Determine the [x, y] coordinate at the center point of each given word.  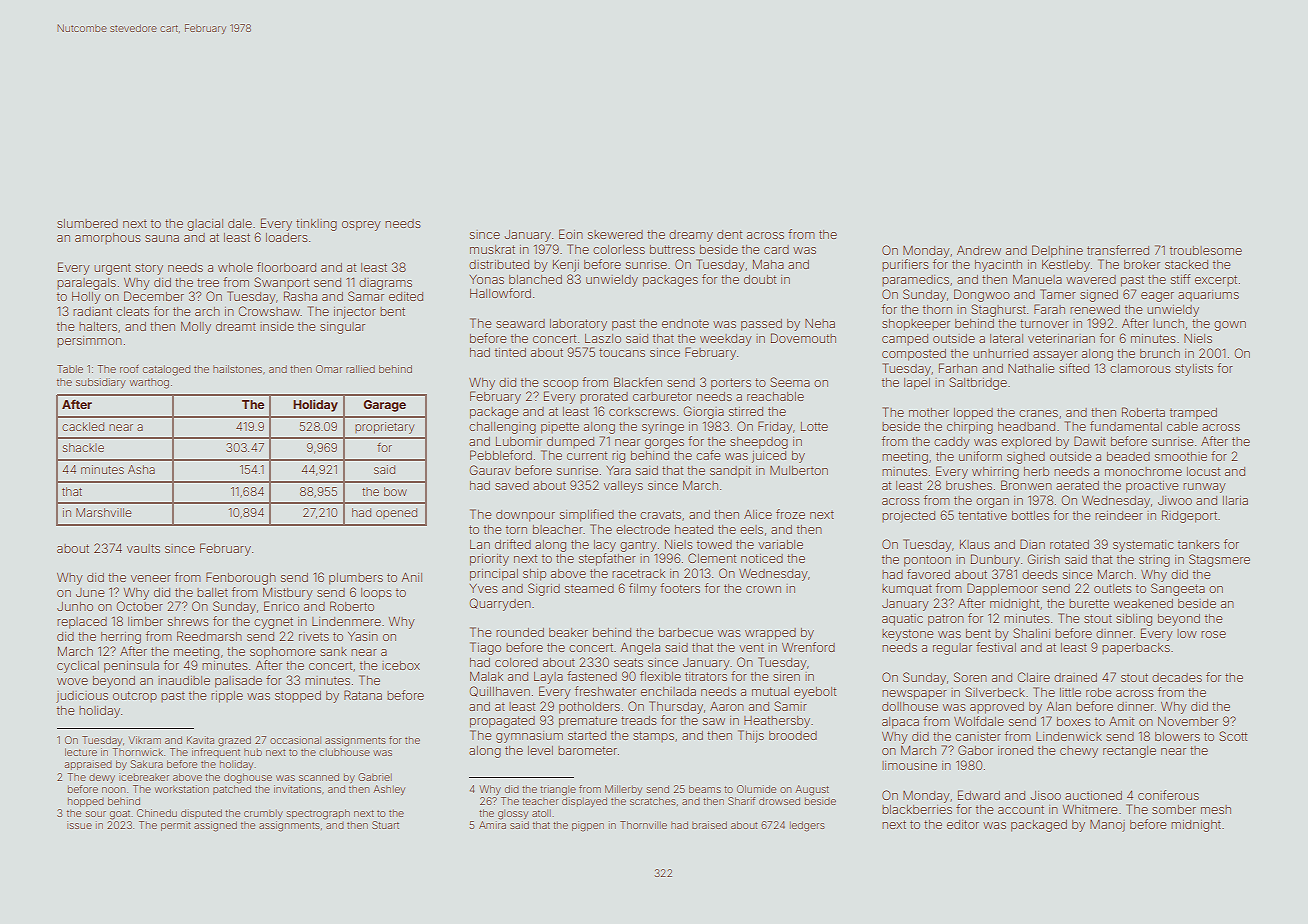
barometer [587, 750]
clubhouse [344, 752]
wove [72, 681]
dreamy [691, 236]
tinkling [316, 225]
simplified [587, 515]
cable [1182, 426]
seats [628, 662]
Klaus [974, 544]
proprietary [384, 428]
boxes [1073, 721]
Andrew [979, 250]
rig [618, 457]
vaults [143, 548]
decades [1177, 677]
